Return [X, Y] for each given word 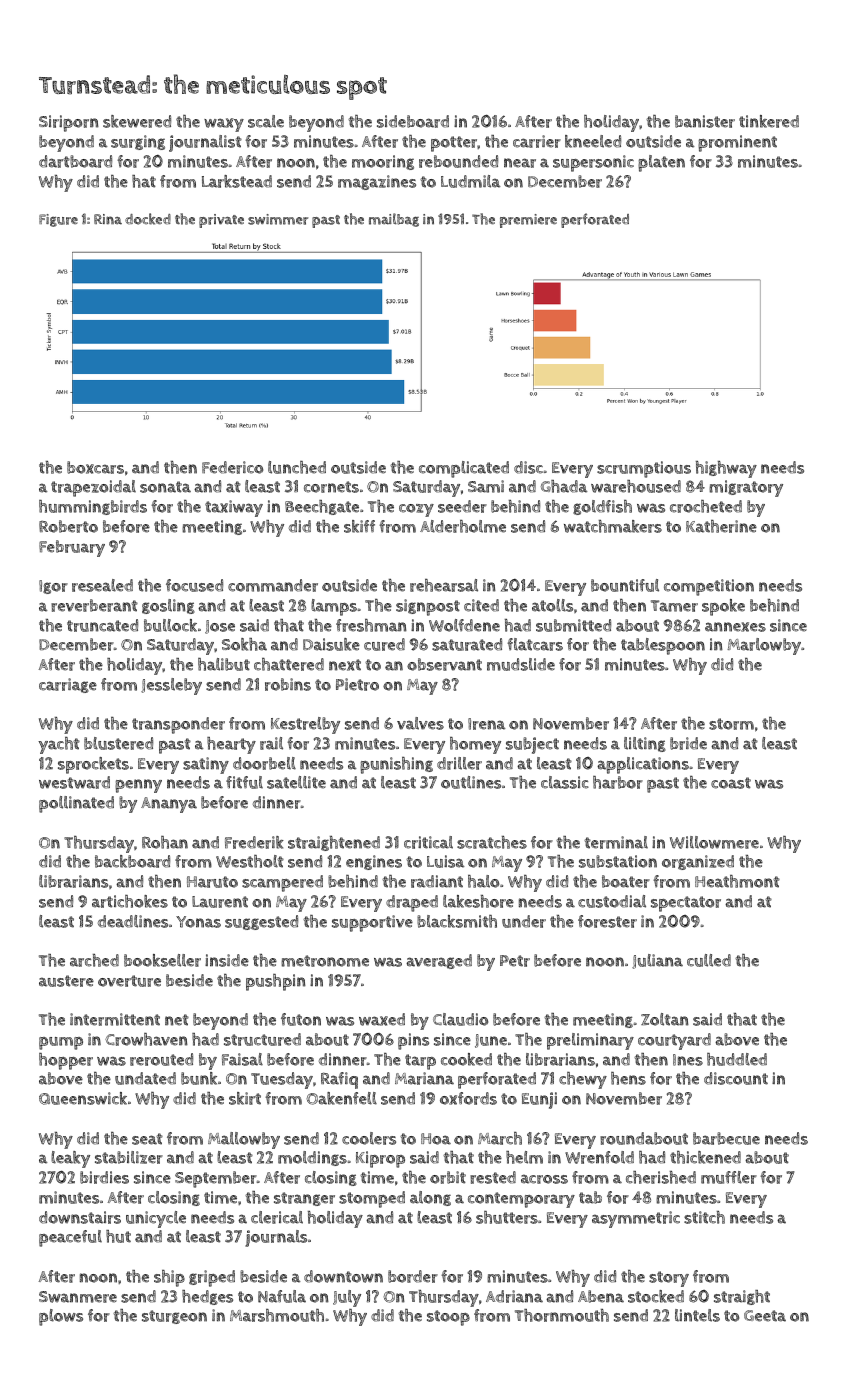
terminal [616, 842]
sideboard [413, 121]
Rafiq [339, 1080]
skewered [137, 121]
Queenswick [83, 1098]
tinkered [769, 121]
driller [459, 763]
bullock [170, 625]
